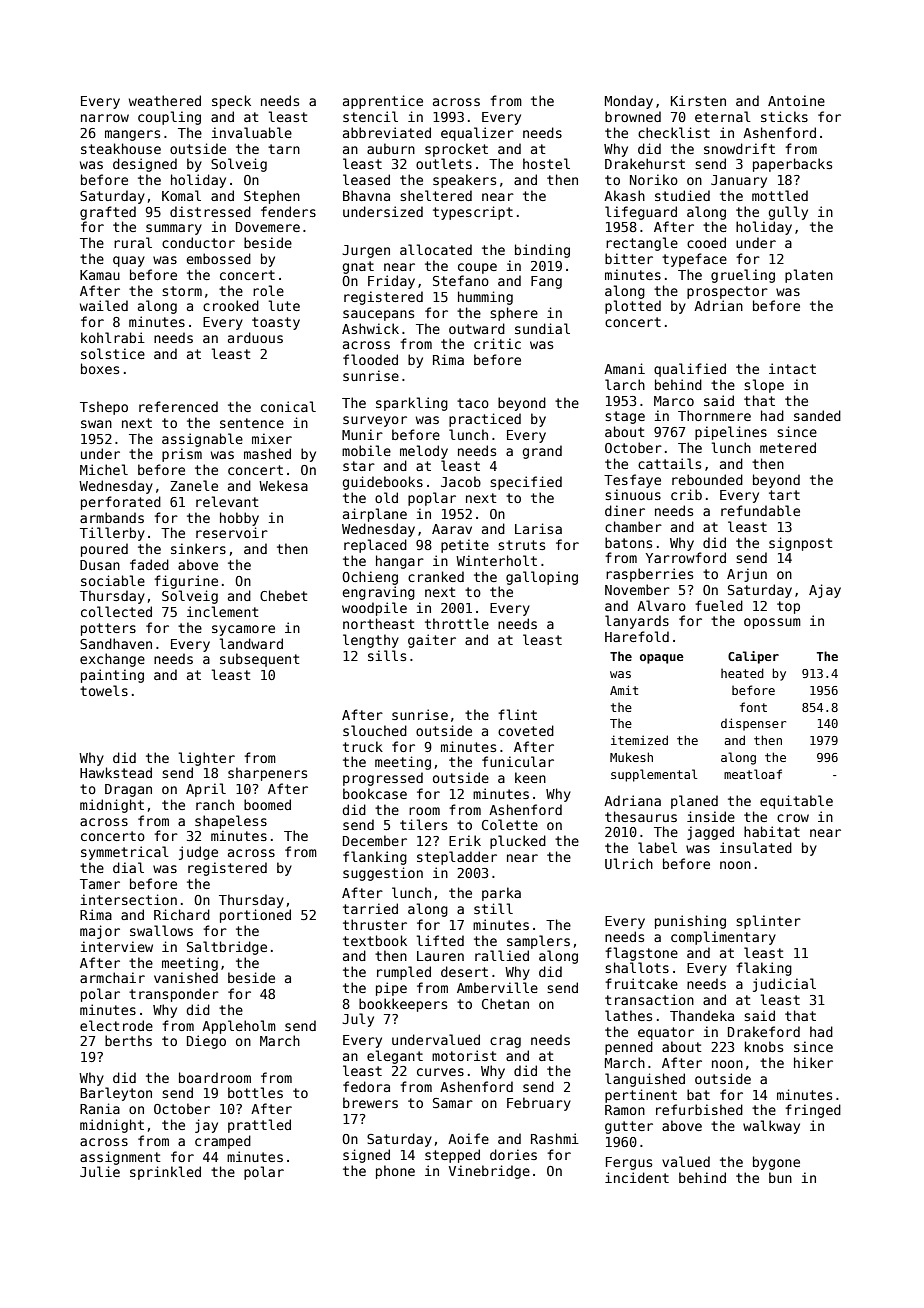 The width and height of the screenshot is (924, 1308). Describe the element at coordinates (383, 102) in the screenshot. I see `apprentice` at that location.
